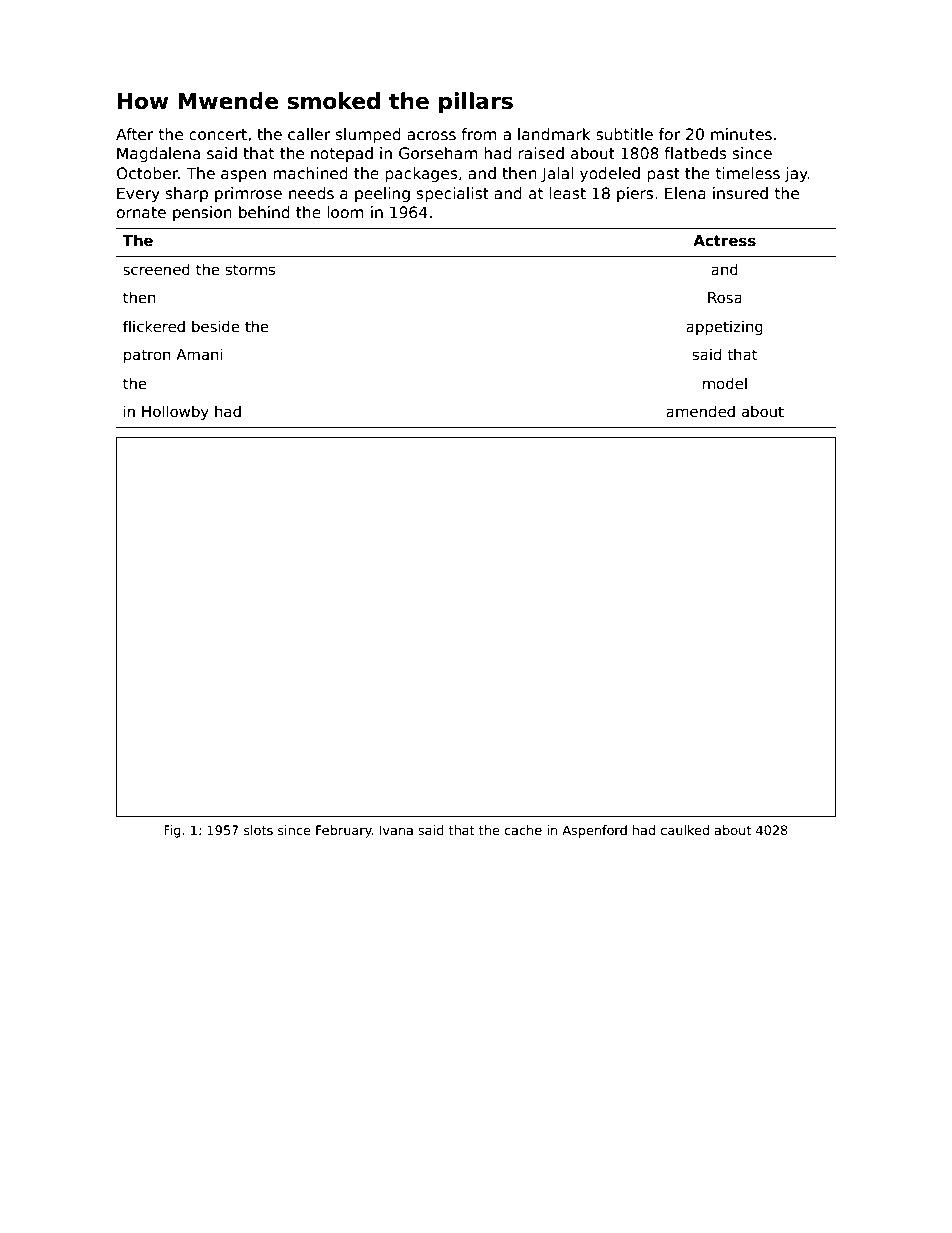 This screenshot has height=1233, width=952. Describe the element at coordinates (700, 411) in the screenshot. I see `amended` at that location.
